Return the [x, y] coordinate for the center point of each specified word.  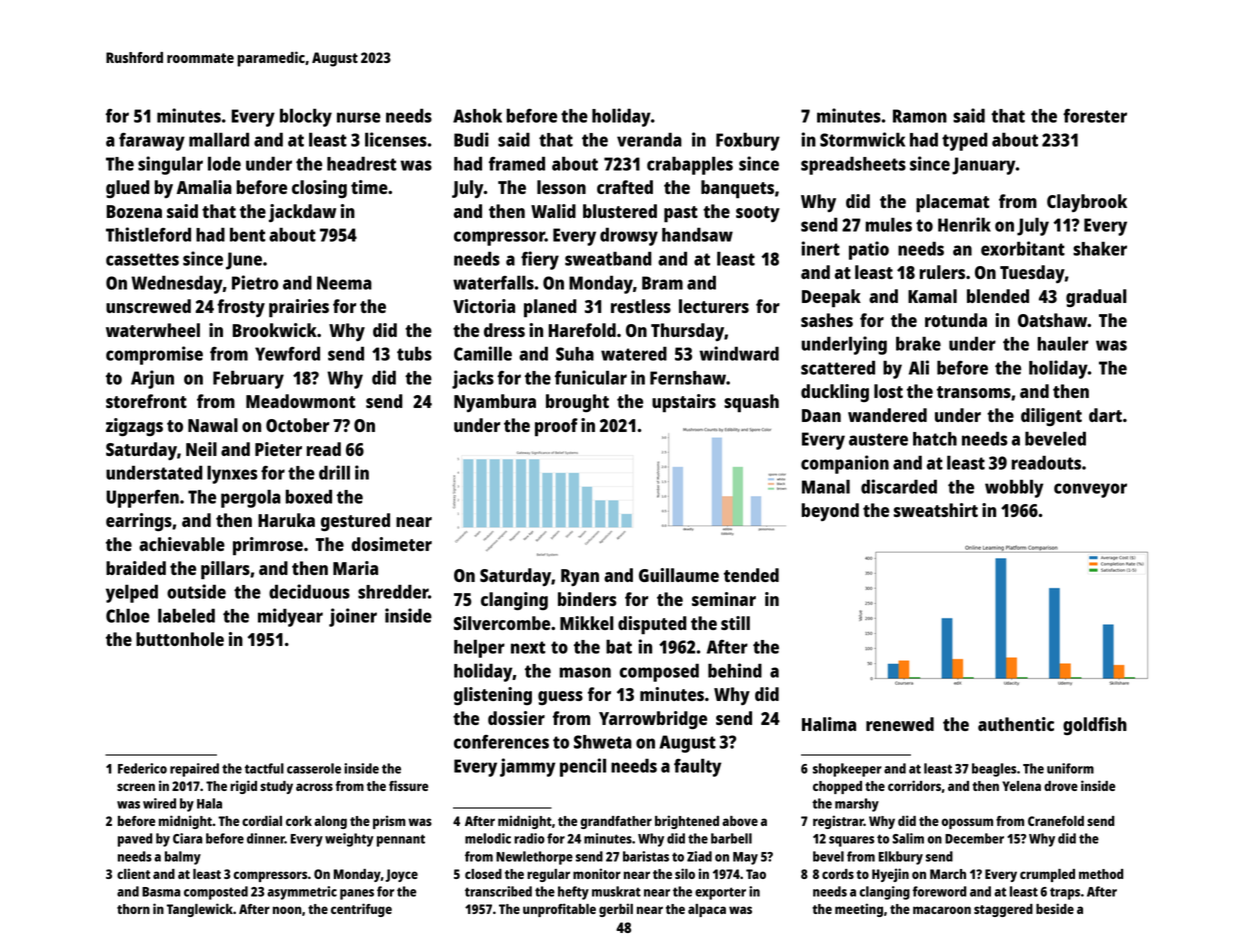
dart [1105, 415]
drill [334, 472]
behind [735, 670]
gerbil [616, 910]
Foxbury [748, 141]
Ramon [920, 116]
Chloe [128, 615]
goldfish [1095, 726]
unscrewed [148, 306]
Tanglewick [200, 910]
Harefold [582, 330]
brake [918, 343]
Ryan [580, 577]
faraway [152, 142]
